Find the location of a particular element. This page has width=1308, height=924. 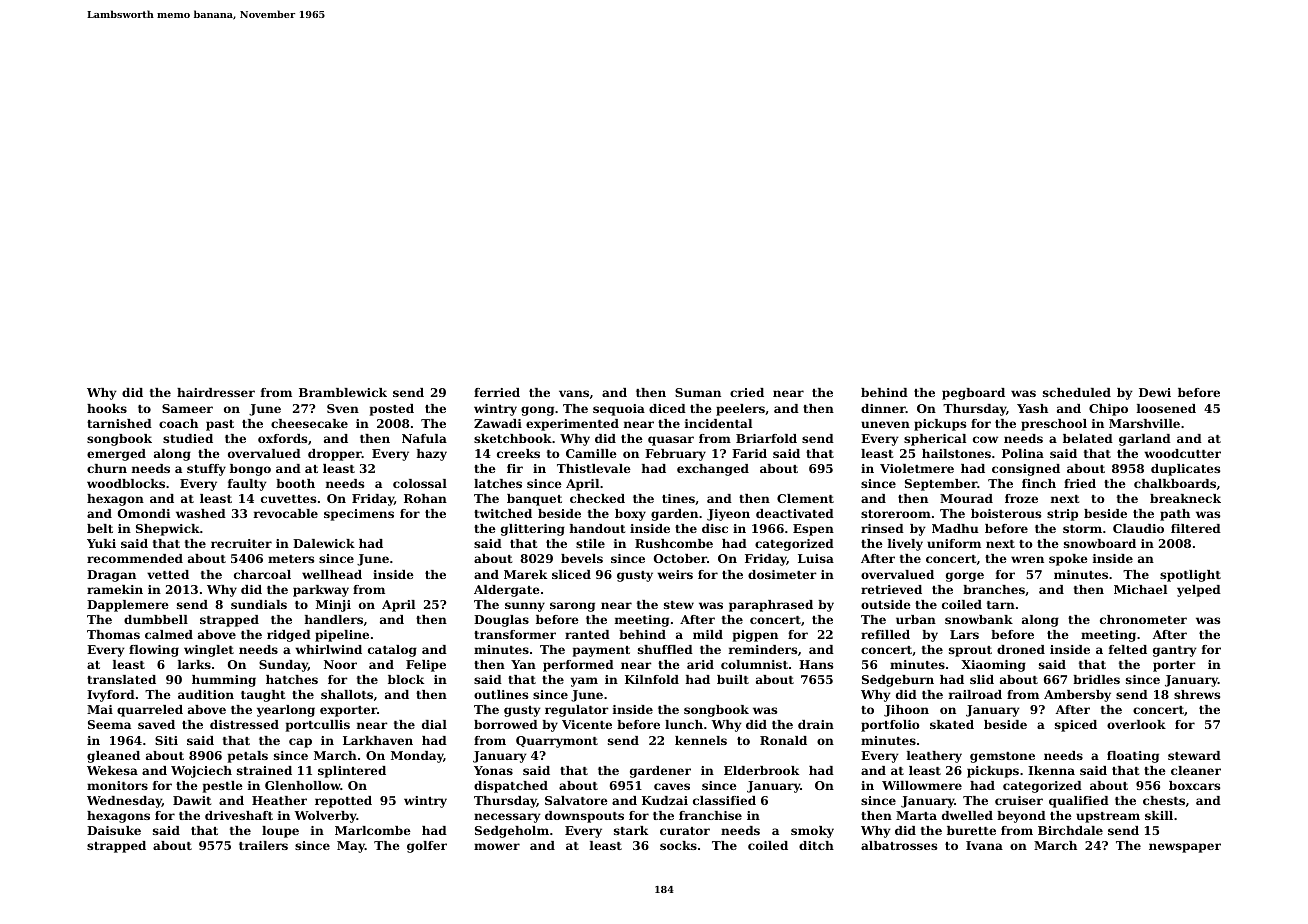

Briarfold is located at coordinates (766, 438).
